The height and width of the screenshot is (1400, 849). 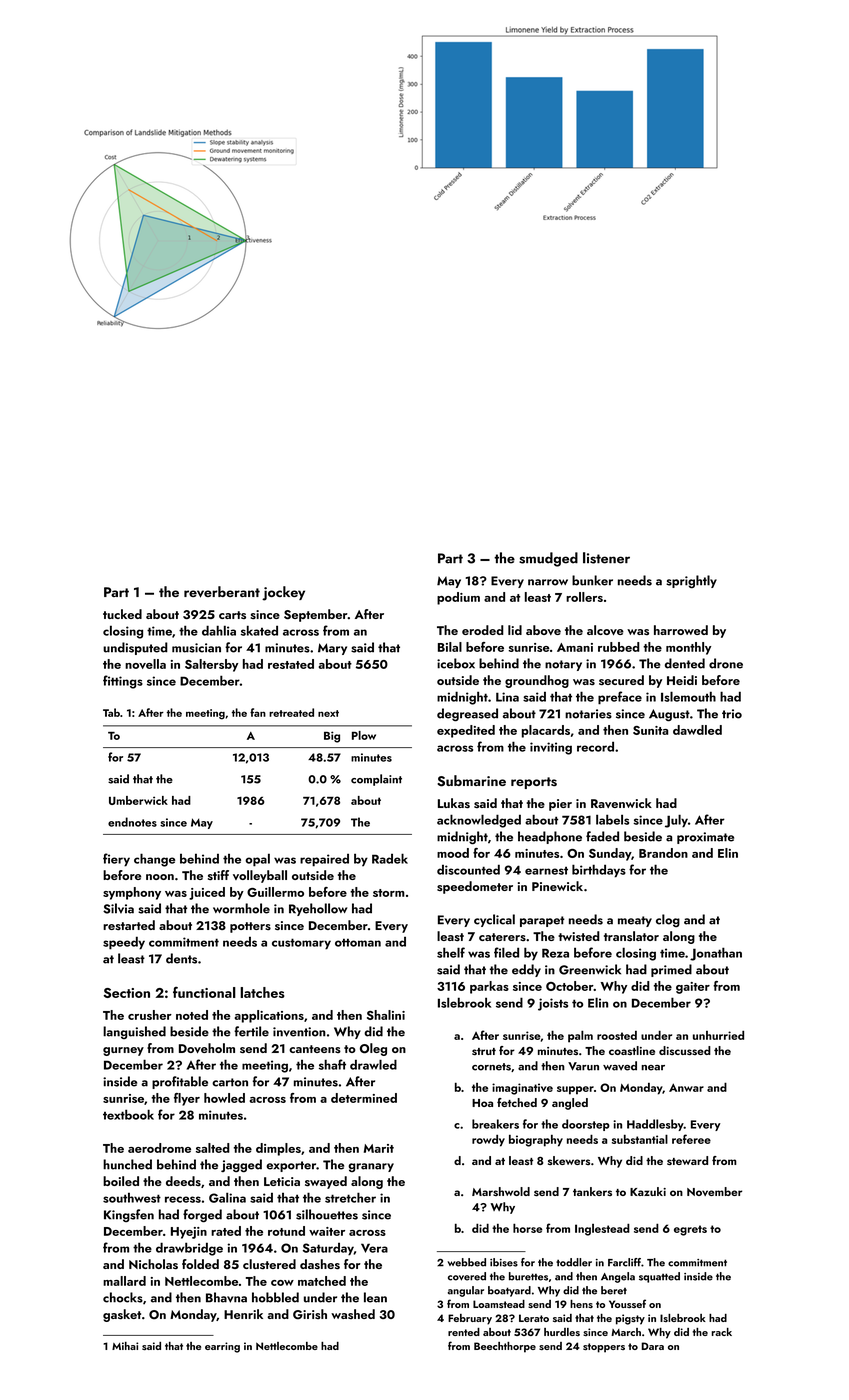 I want to click on jockey, so click(x=283, y=593).
